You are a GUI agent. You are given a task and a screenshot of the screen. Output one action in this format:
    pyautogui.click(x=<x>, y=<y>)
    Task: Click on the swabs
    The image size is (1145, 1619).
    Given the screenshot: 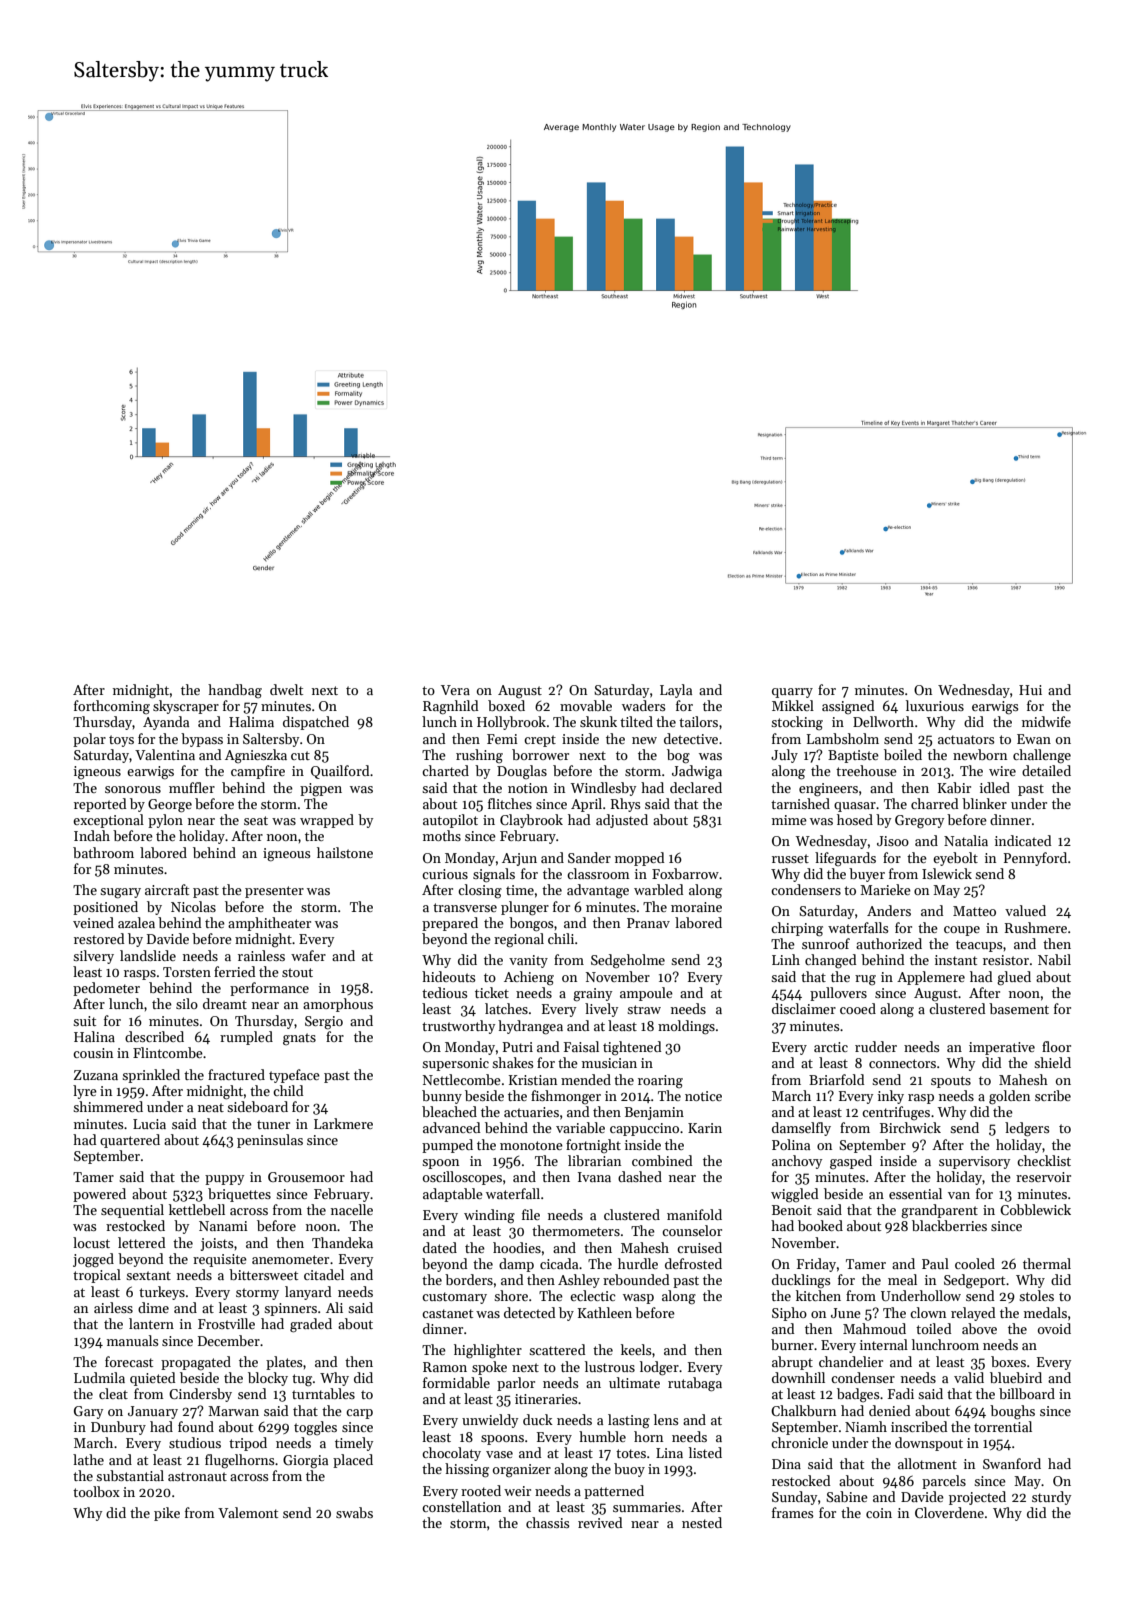 What is the action you would take?
    pyautogui.click(x=354, y=1512)
